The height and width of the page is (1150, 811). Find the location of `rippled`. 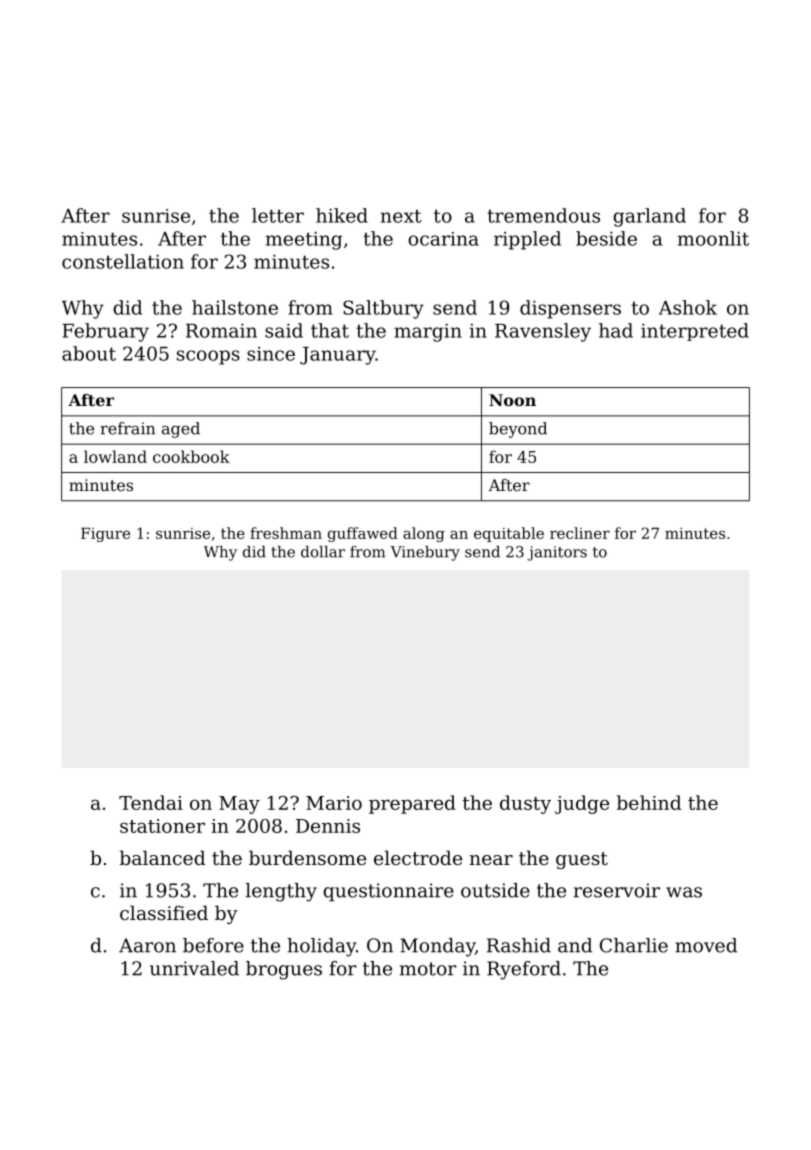

rippled is located at coordinates (527, 240).
